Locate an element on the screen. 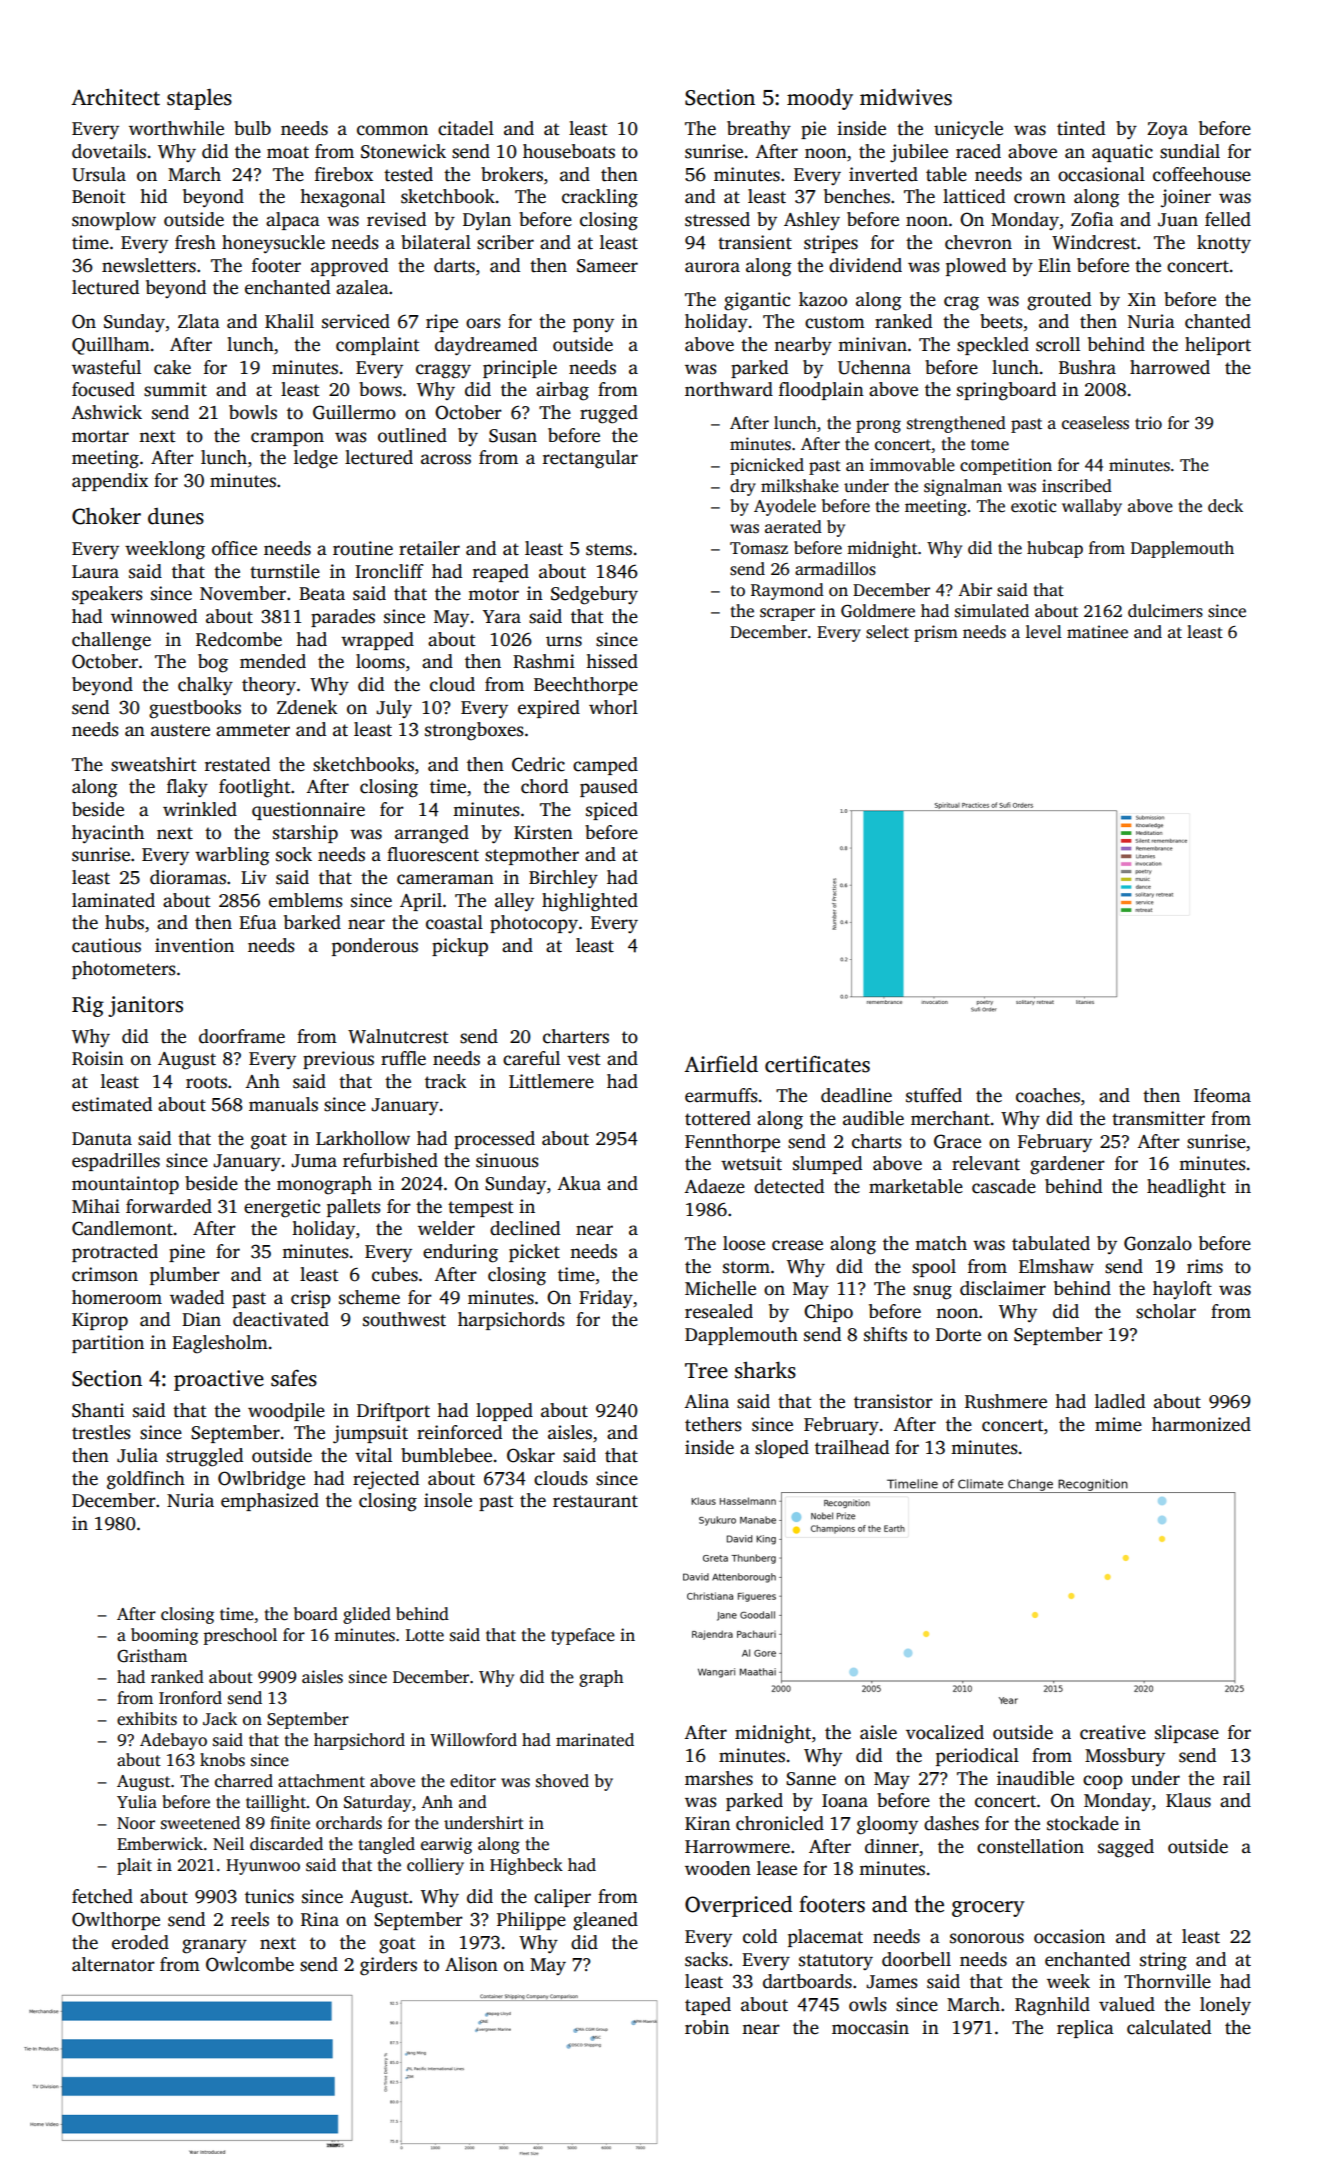 This screenshot has height=2179, width=1323. Zoya is located at coordinates (1167, 130).
